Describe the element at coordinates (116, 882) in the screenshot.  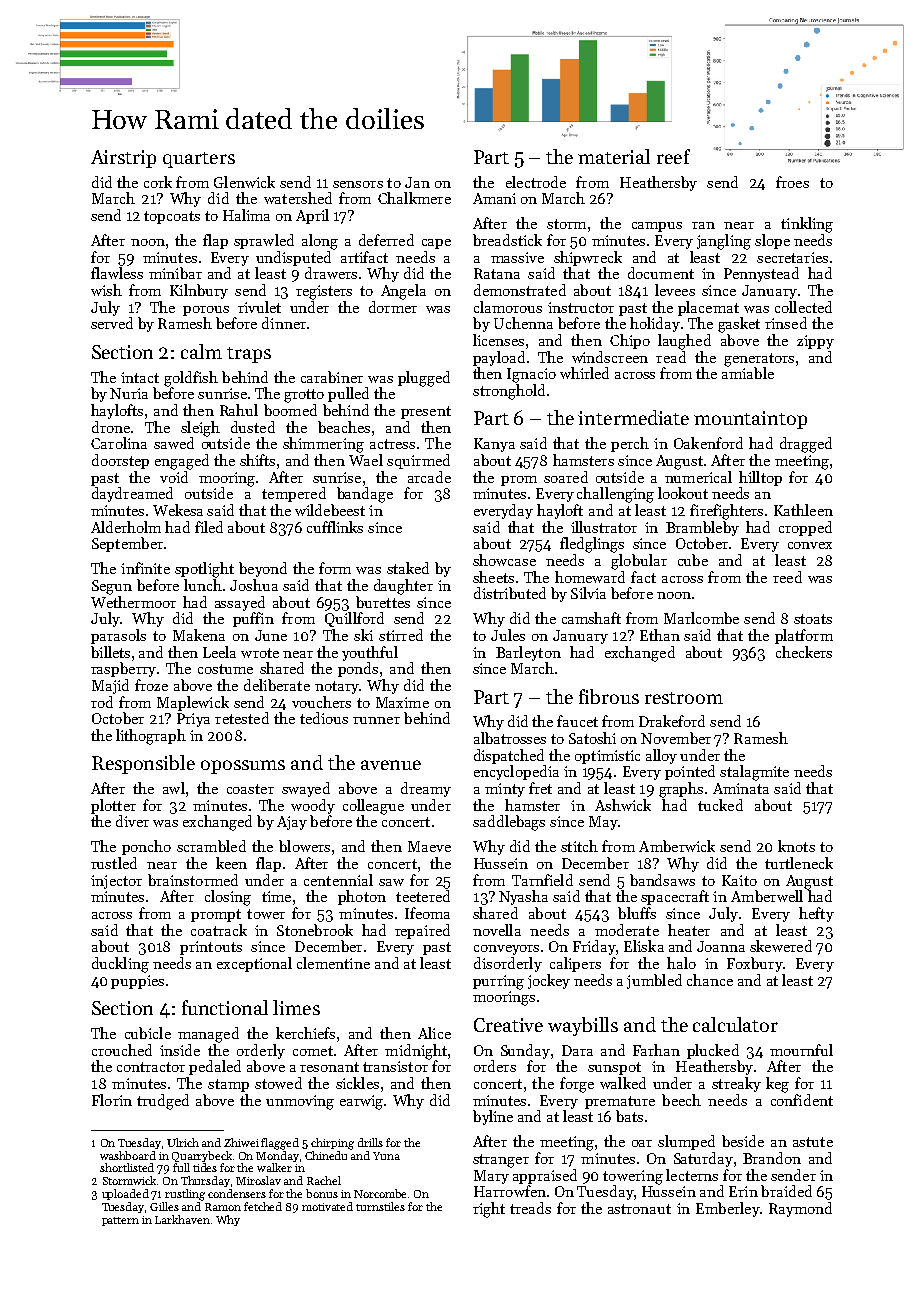
I see `injector` at that location.
